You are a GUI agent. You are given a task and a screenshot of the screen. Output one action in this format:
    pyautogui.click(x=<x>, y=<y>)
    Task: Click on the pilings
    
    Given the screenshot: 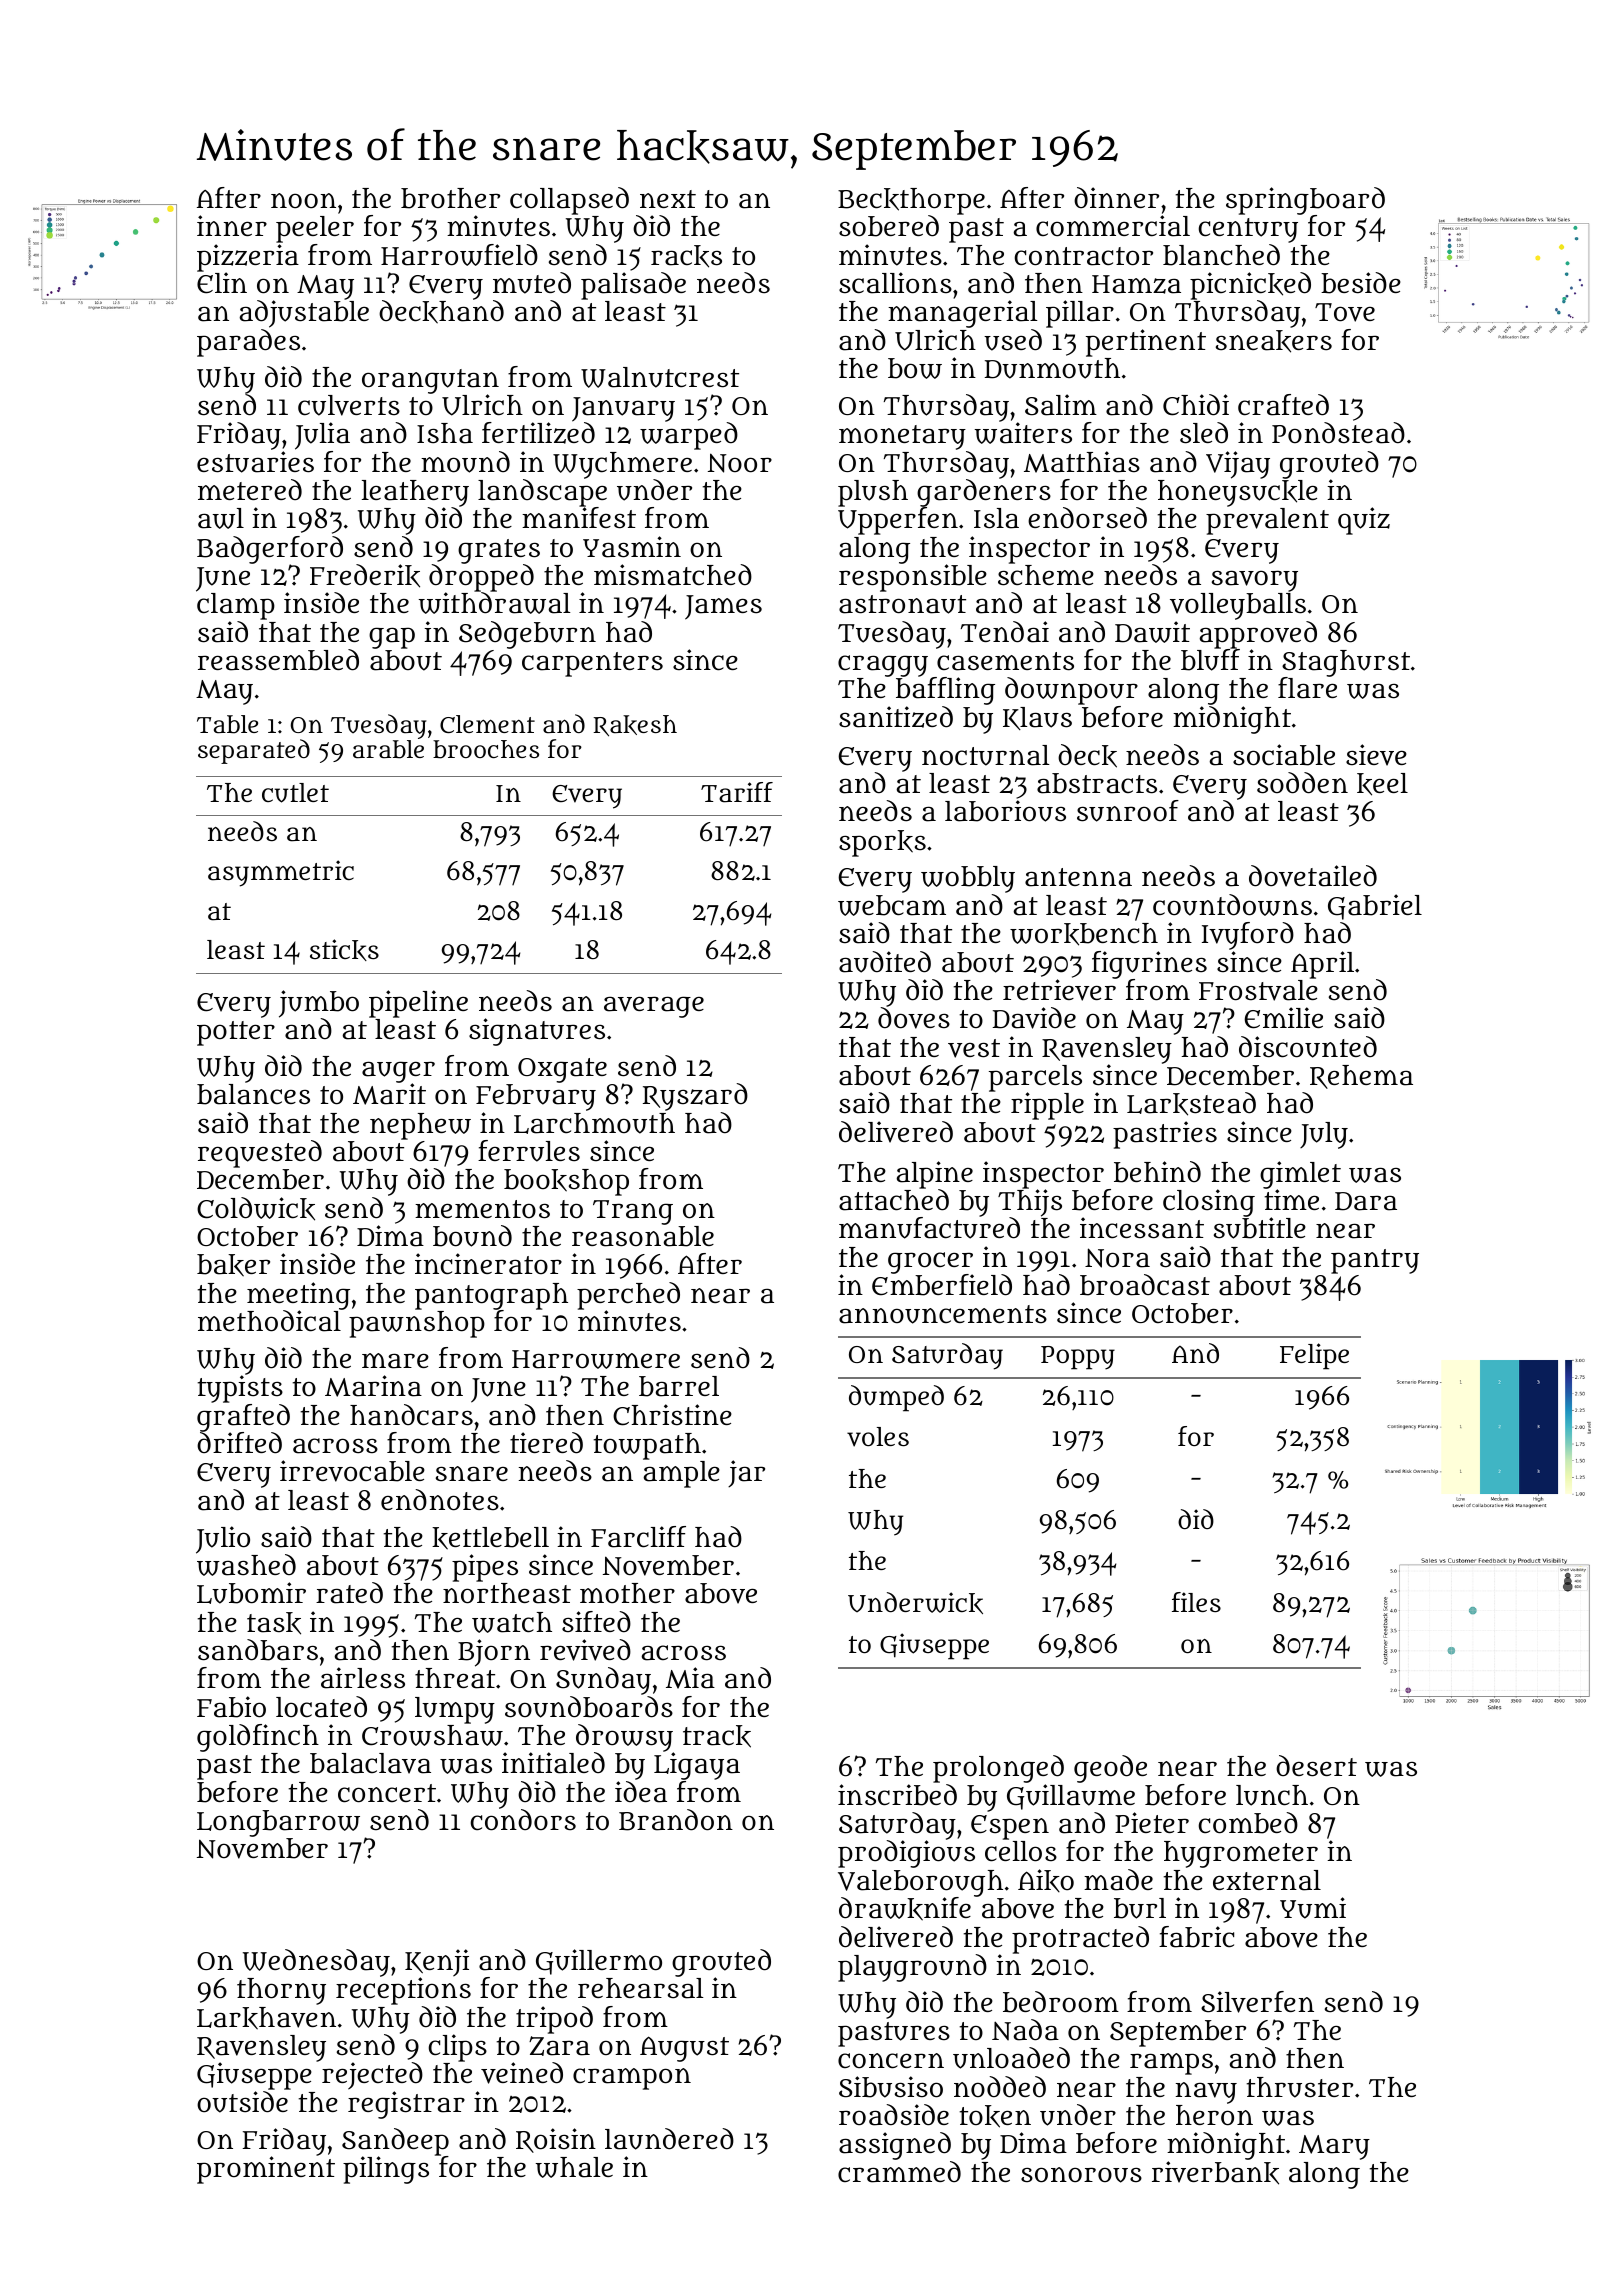 What is the action you would take?
    pyautogui.click(x=386, y=2170)
